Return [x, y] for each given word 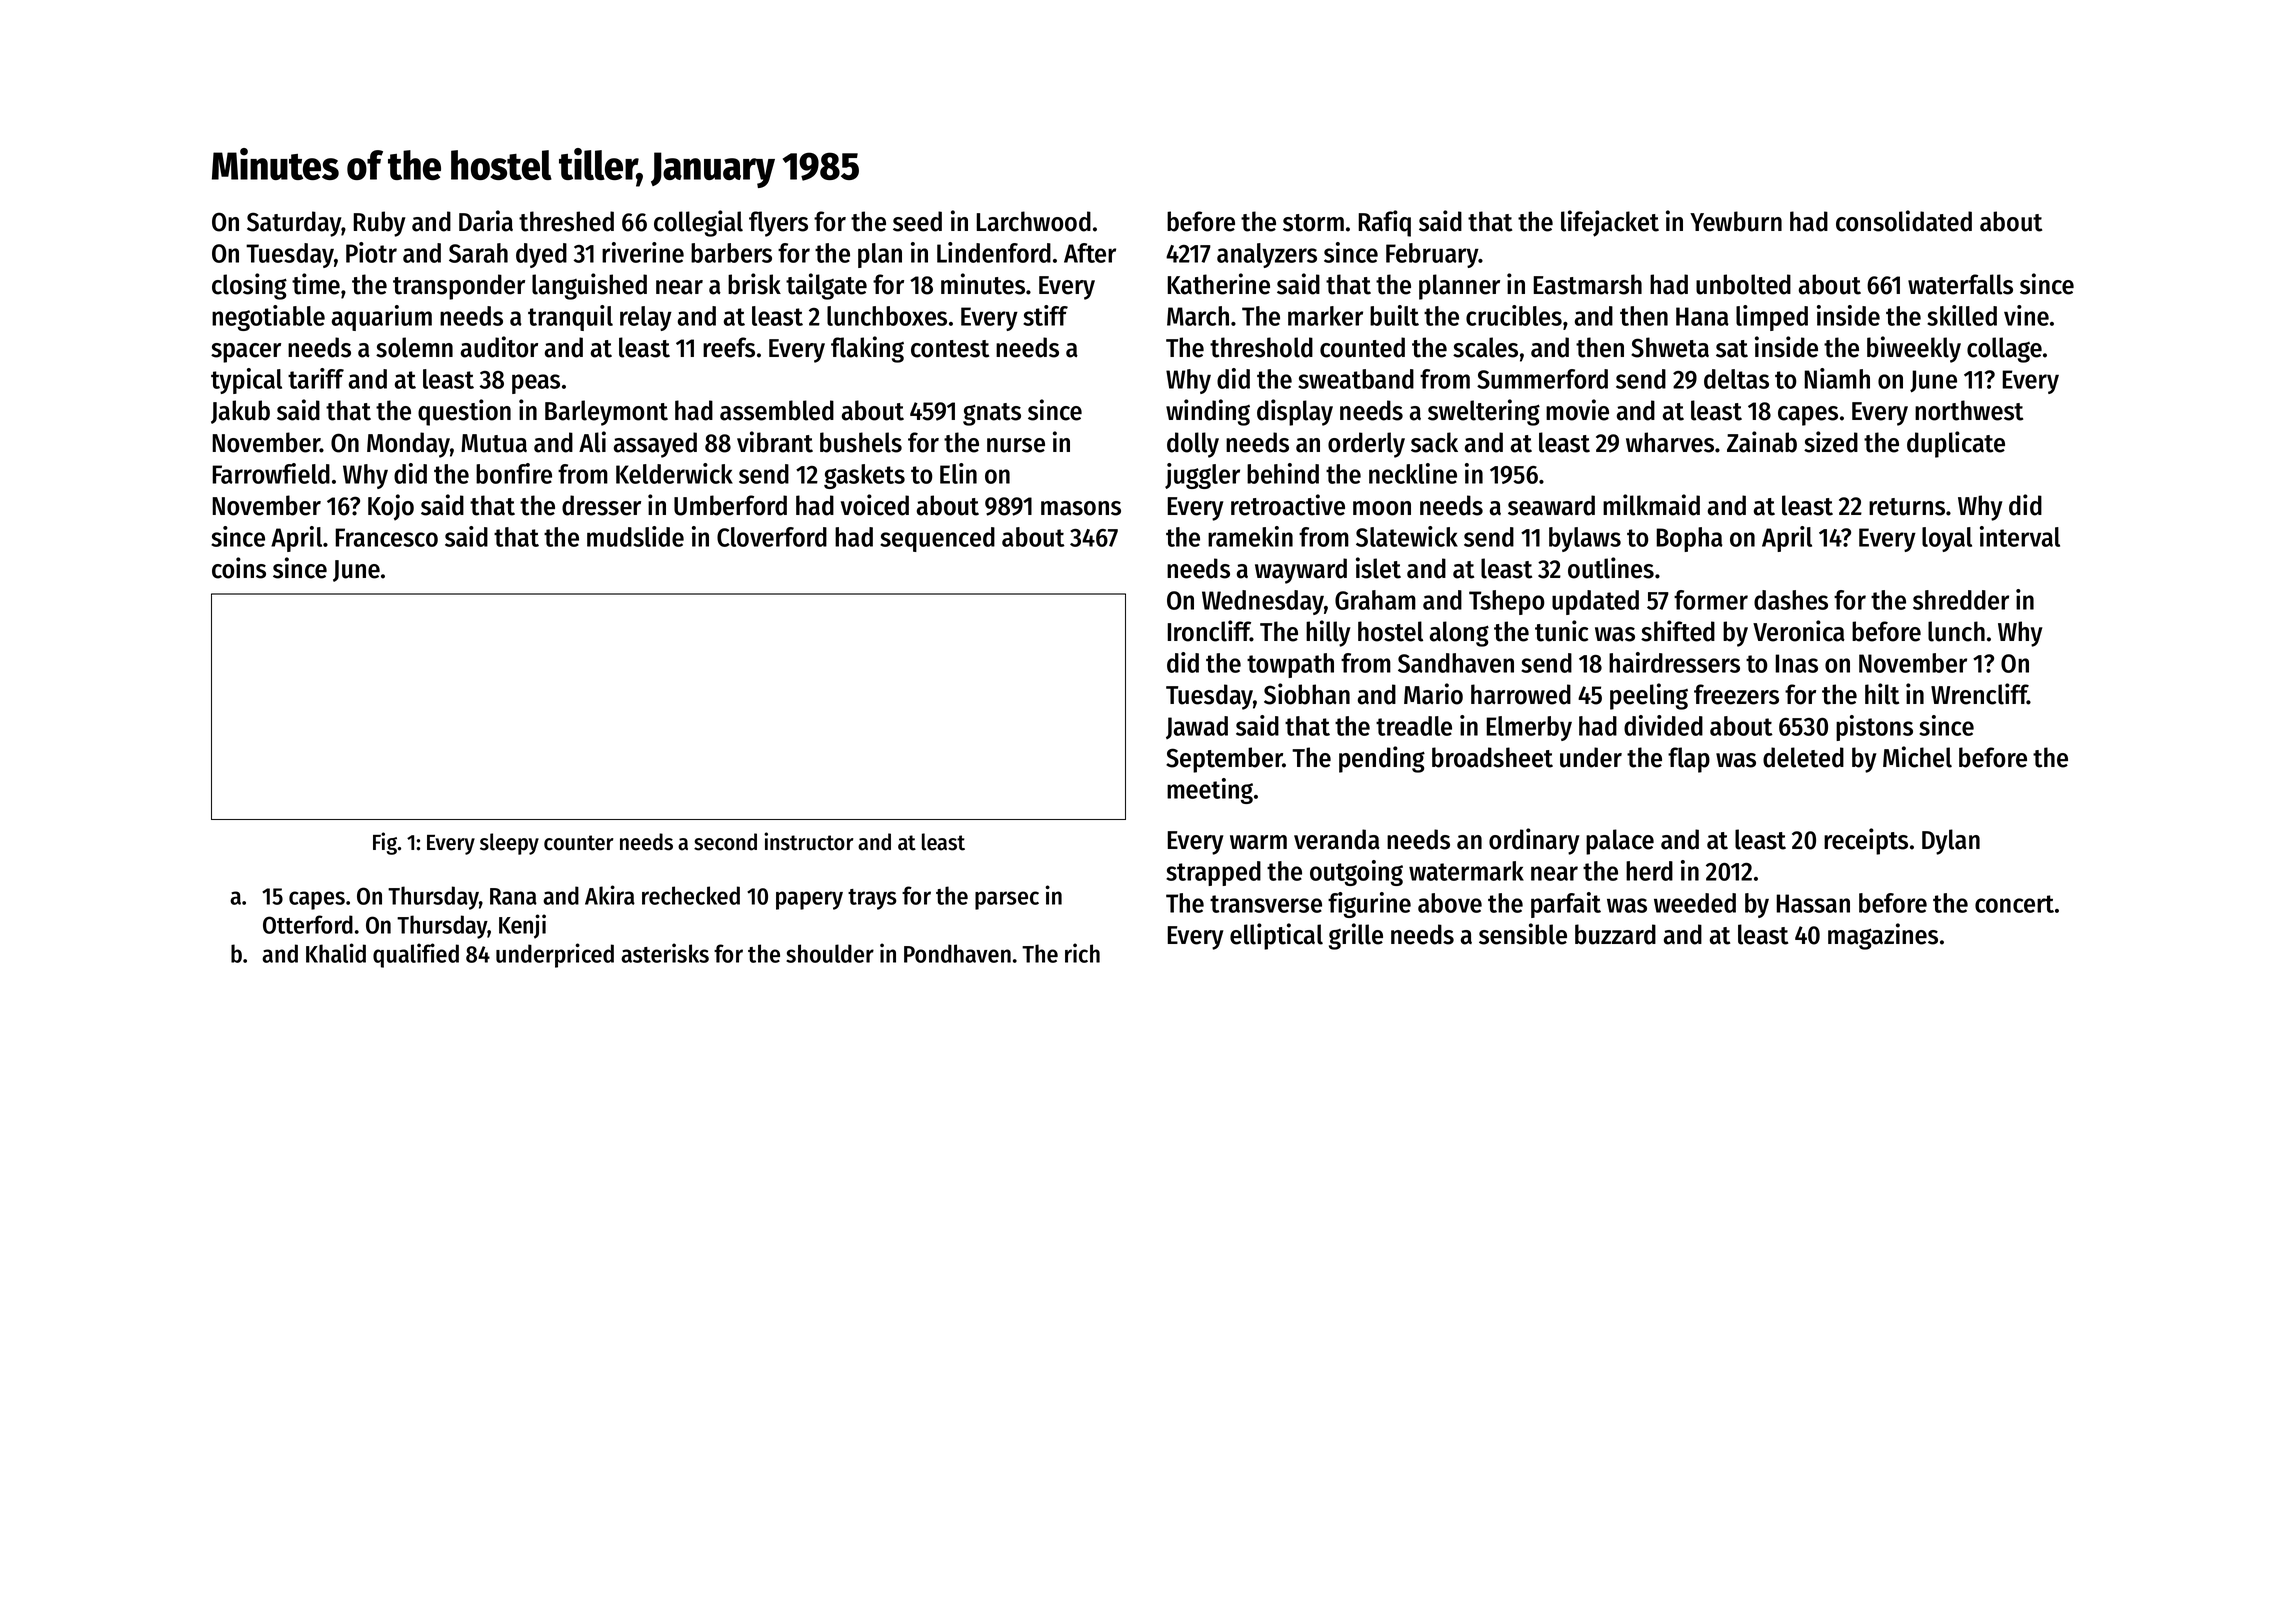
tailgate [826, 286]
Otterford [308, 924]
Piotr [371, 252]
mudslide [635, 536]
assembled [777, 410]
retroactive [1288, 505]
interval [2020, 536]
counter [579, 843]
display [1295, 412]
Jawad [1197, 727]
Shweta [1670, 347]
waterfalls [1960, 284]
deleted [1803, 757]
